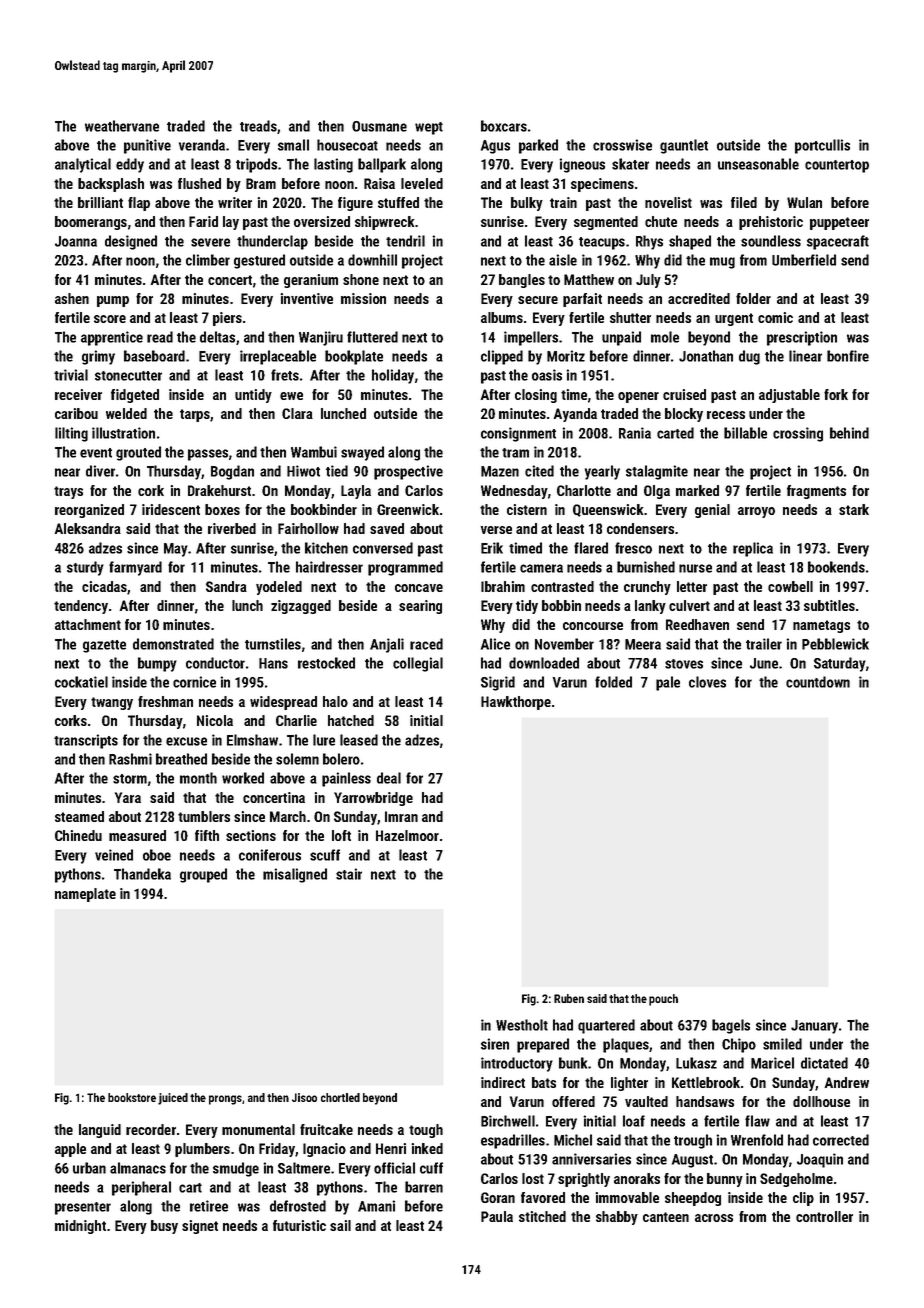 The height and width of the screenshot is (1308, 924). Describe the element at coordinates (497, 1216) in the screenshot. I see `Paula` at that location.
